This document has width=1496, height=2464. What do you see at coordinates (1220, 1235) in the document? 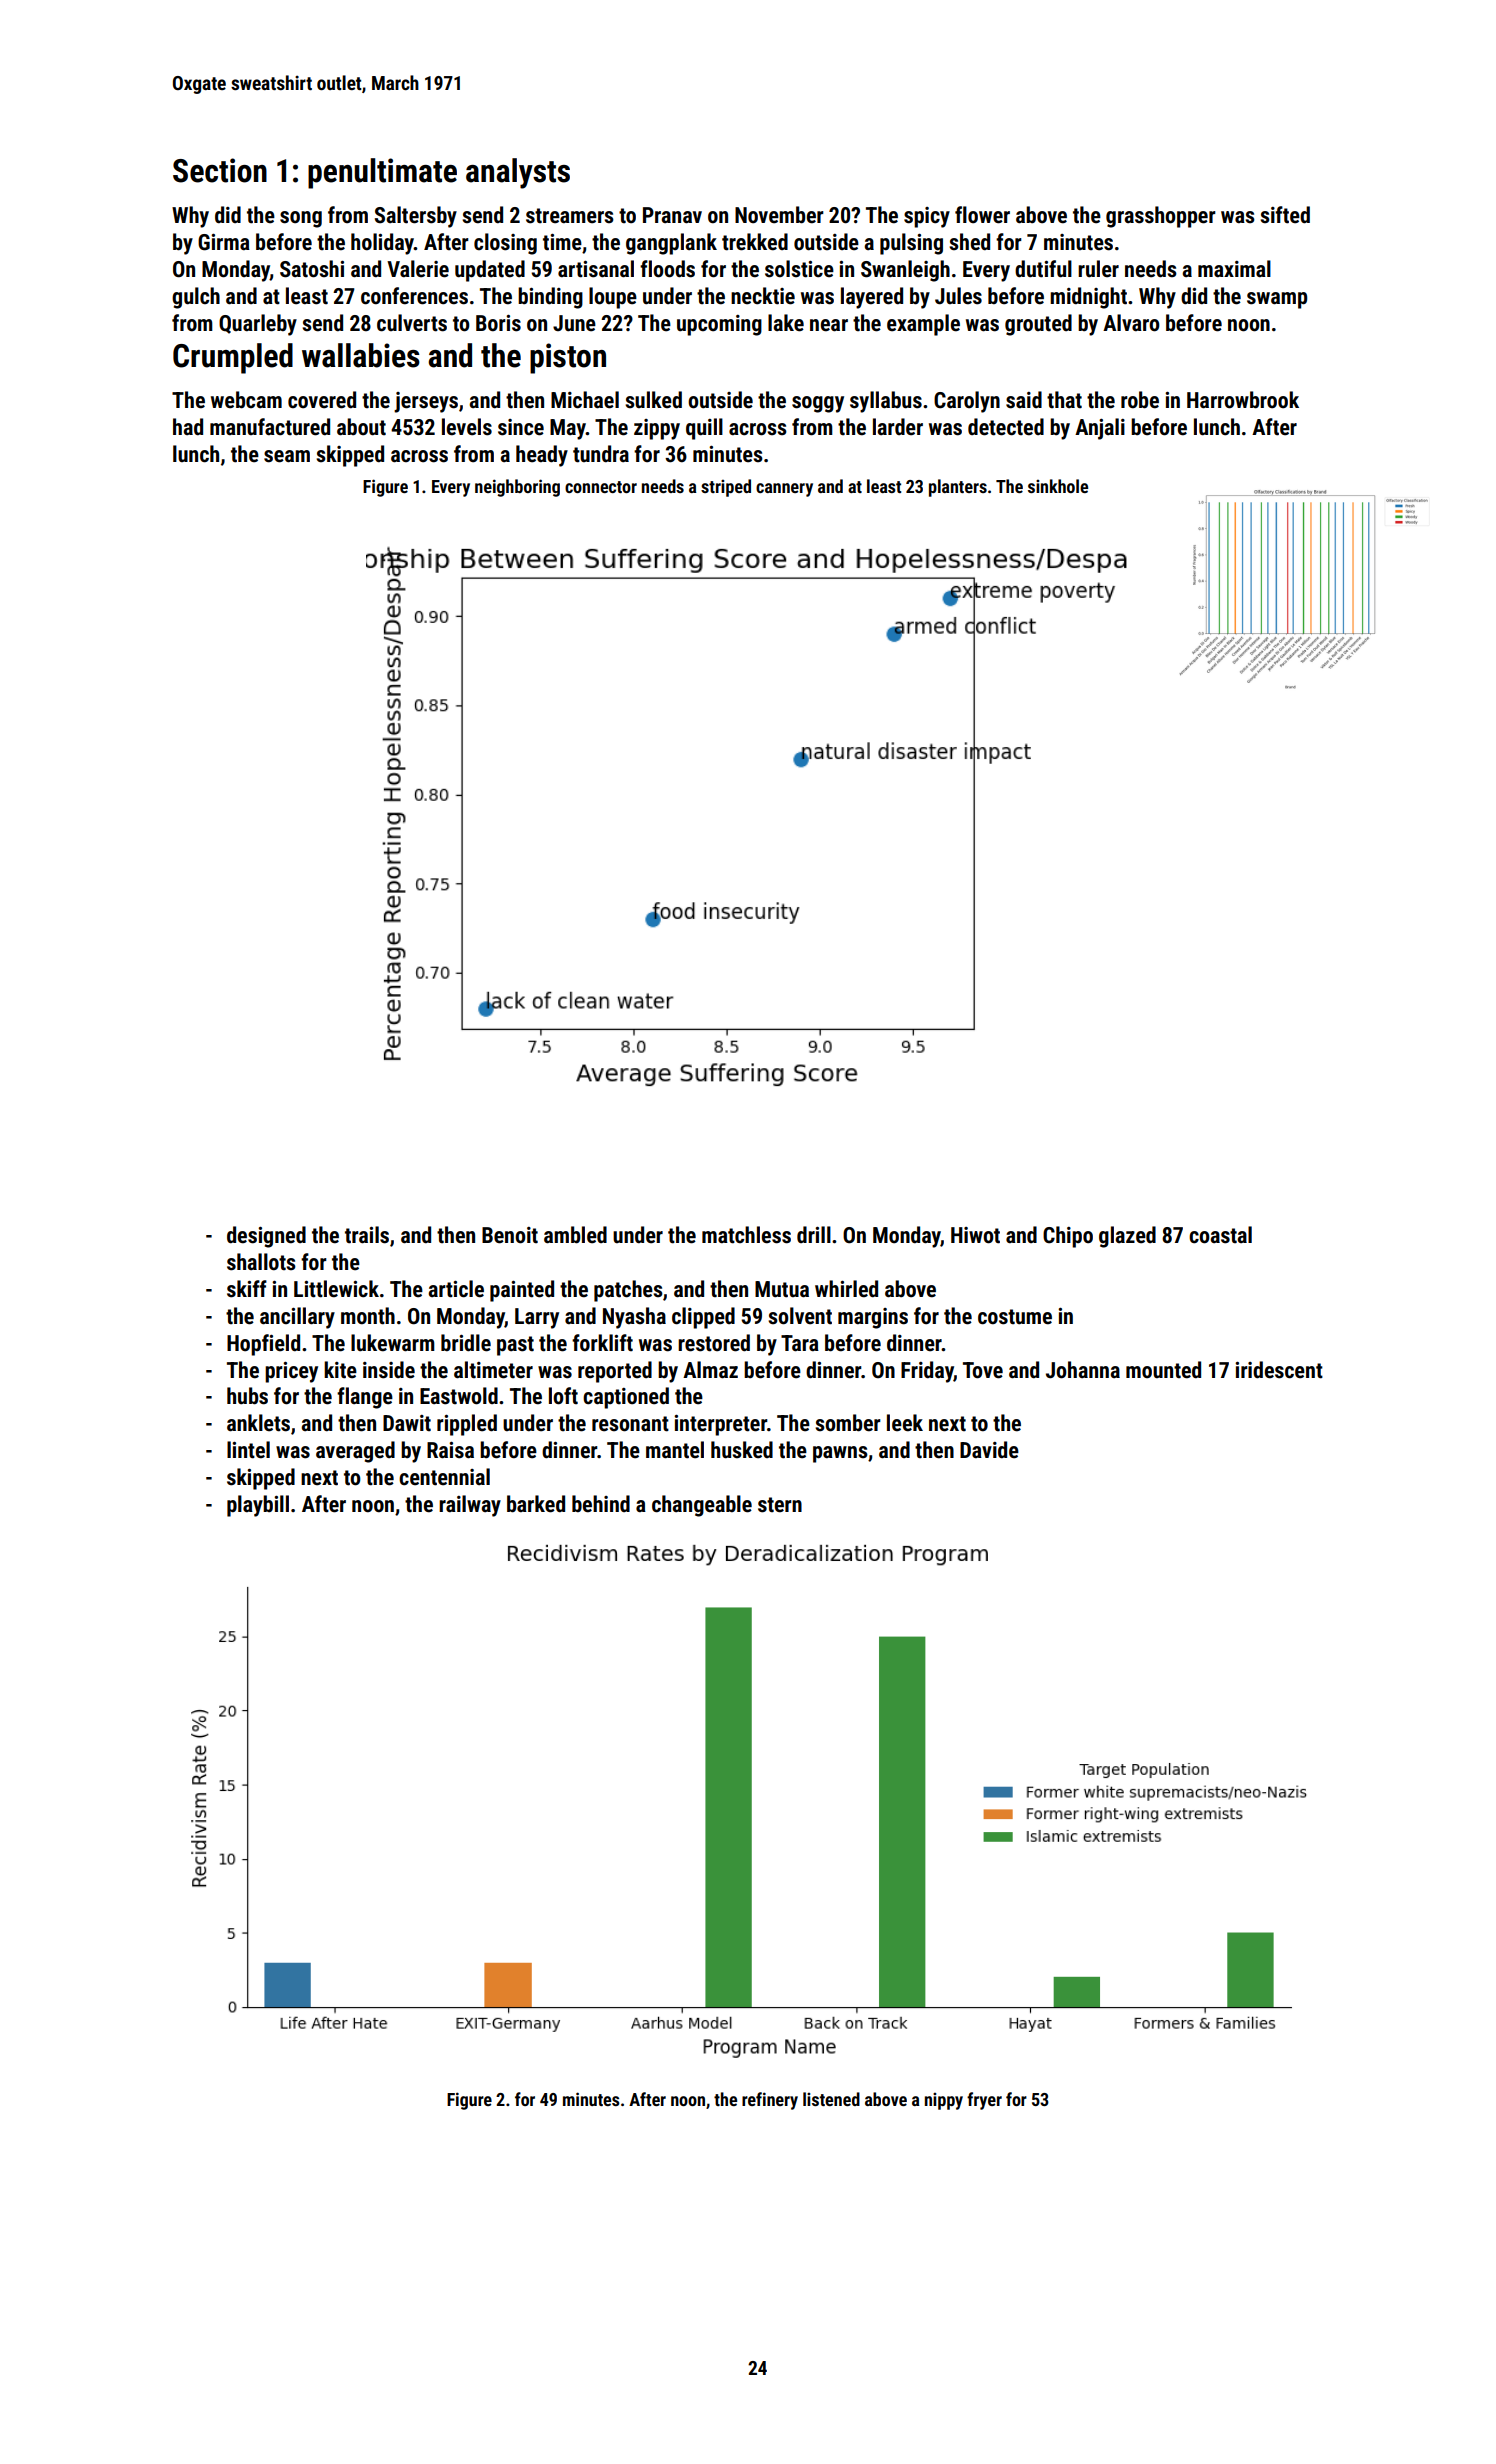
I see `coastal` at bounding box center [1220, 1235].
